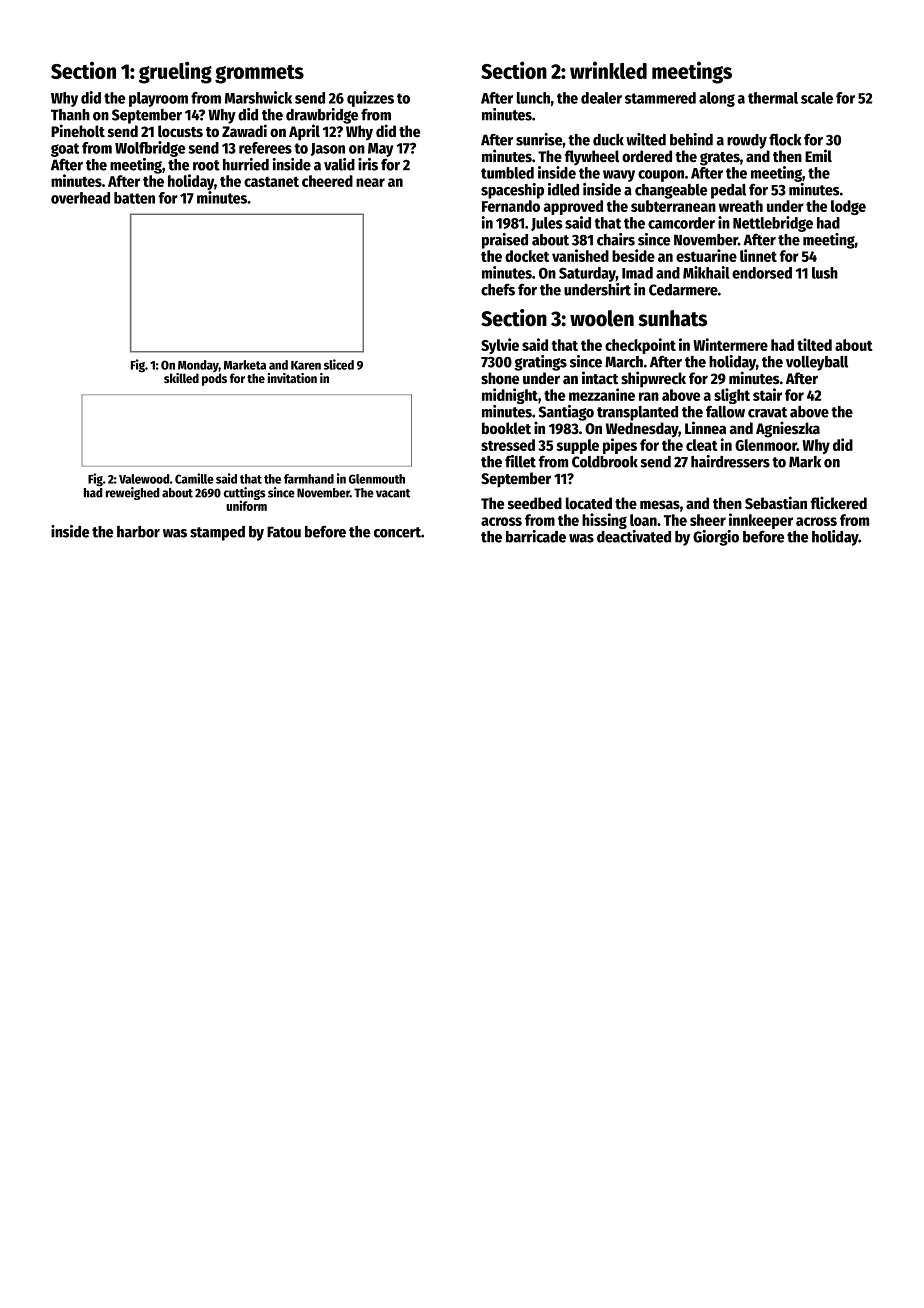 The image size is (924, 1308). What do you see at coordinates (500, 378) in the document?
I see `shone` at bounding box center [500, 378].
